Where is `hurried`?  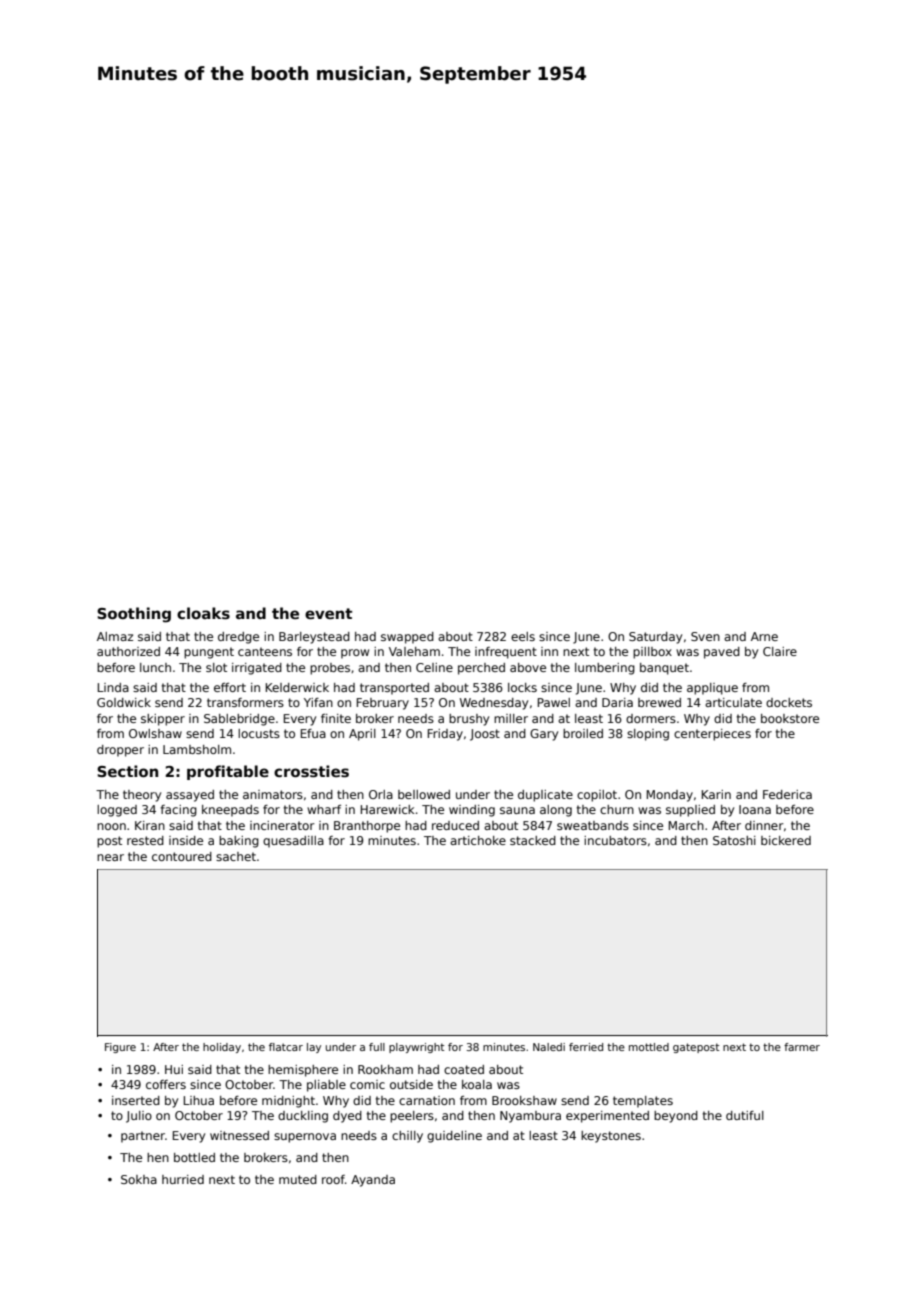 hurried is located at coordinates (183, 1179).
